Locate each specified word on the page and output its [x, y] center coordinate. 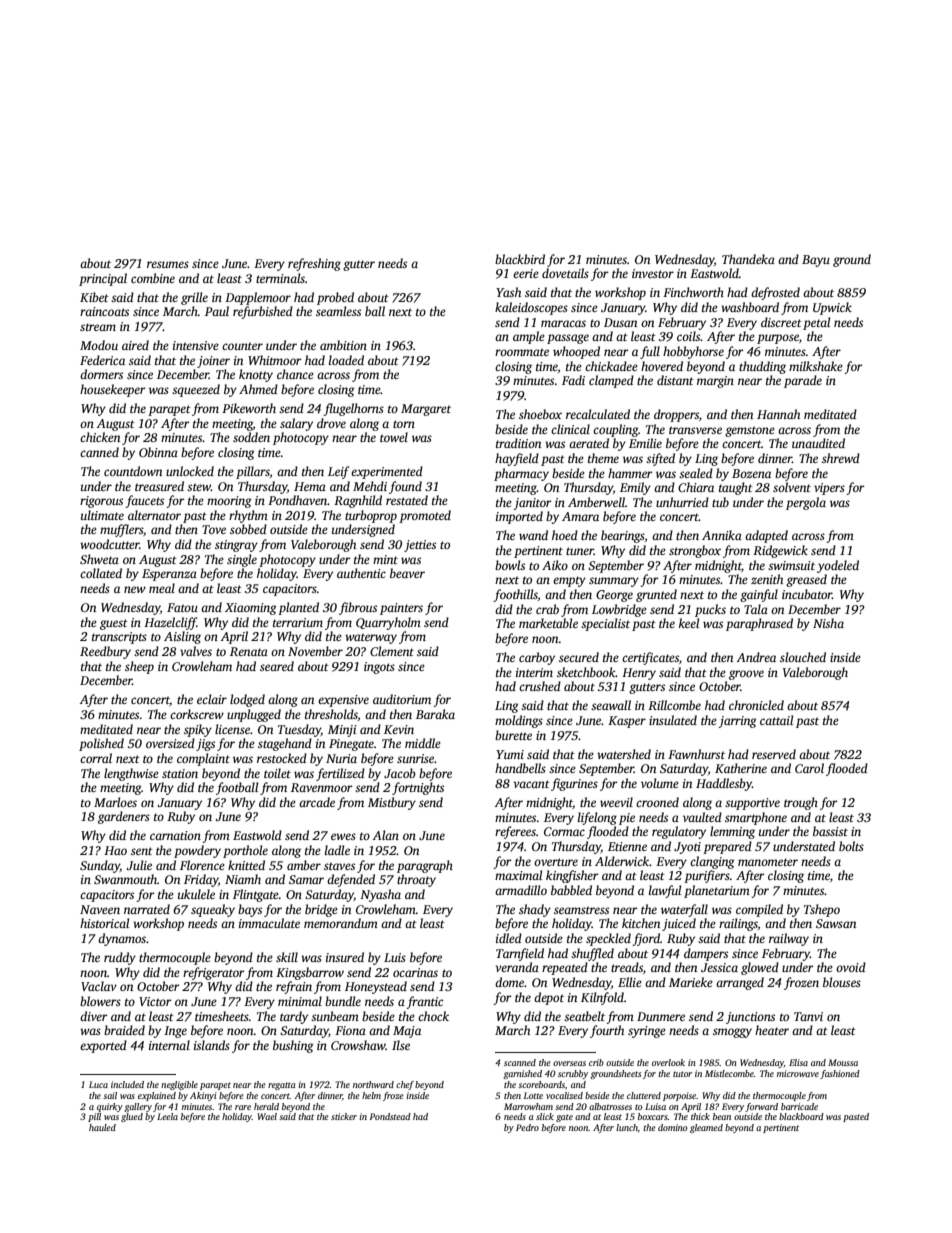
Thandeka [748, 259]
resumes [168, 264]
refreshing [314, 264]
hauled [102, 1127]
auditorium [402, 699]
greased [806, 580]
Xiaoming [250, 609]
